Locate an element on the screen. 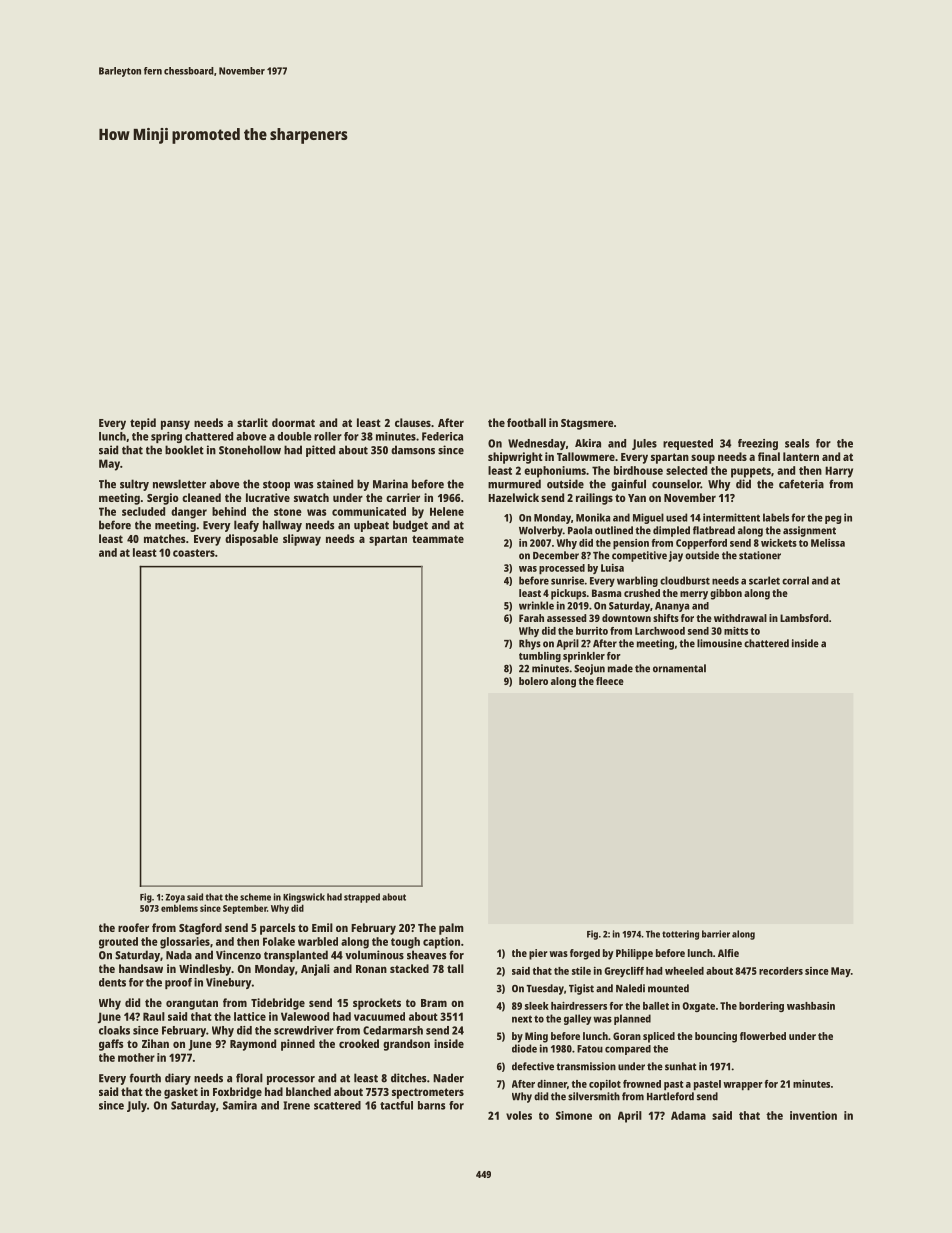  Rhys is located at coordinates (530, 644).
